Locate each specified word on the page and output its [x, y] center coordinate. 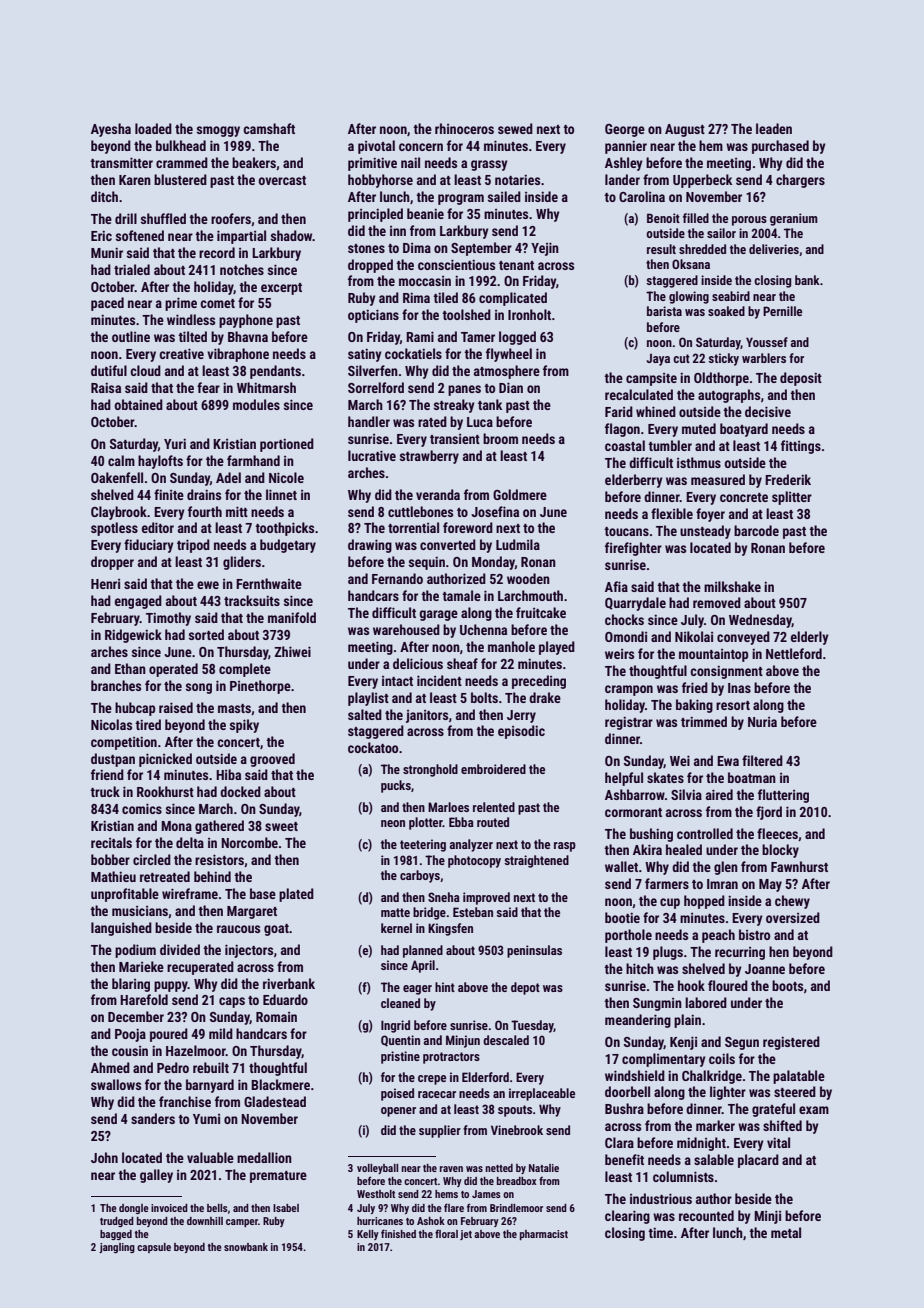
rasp [565, 847]
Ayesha [111, 130]
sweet [281, 826]
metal [786, 1232]
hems [446, 1194]
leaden [774, 128]
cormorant [633, 812]
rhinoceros [464, 128]
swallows [116, 1084]
